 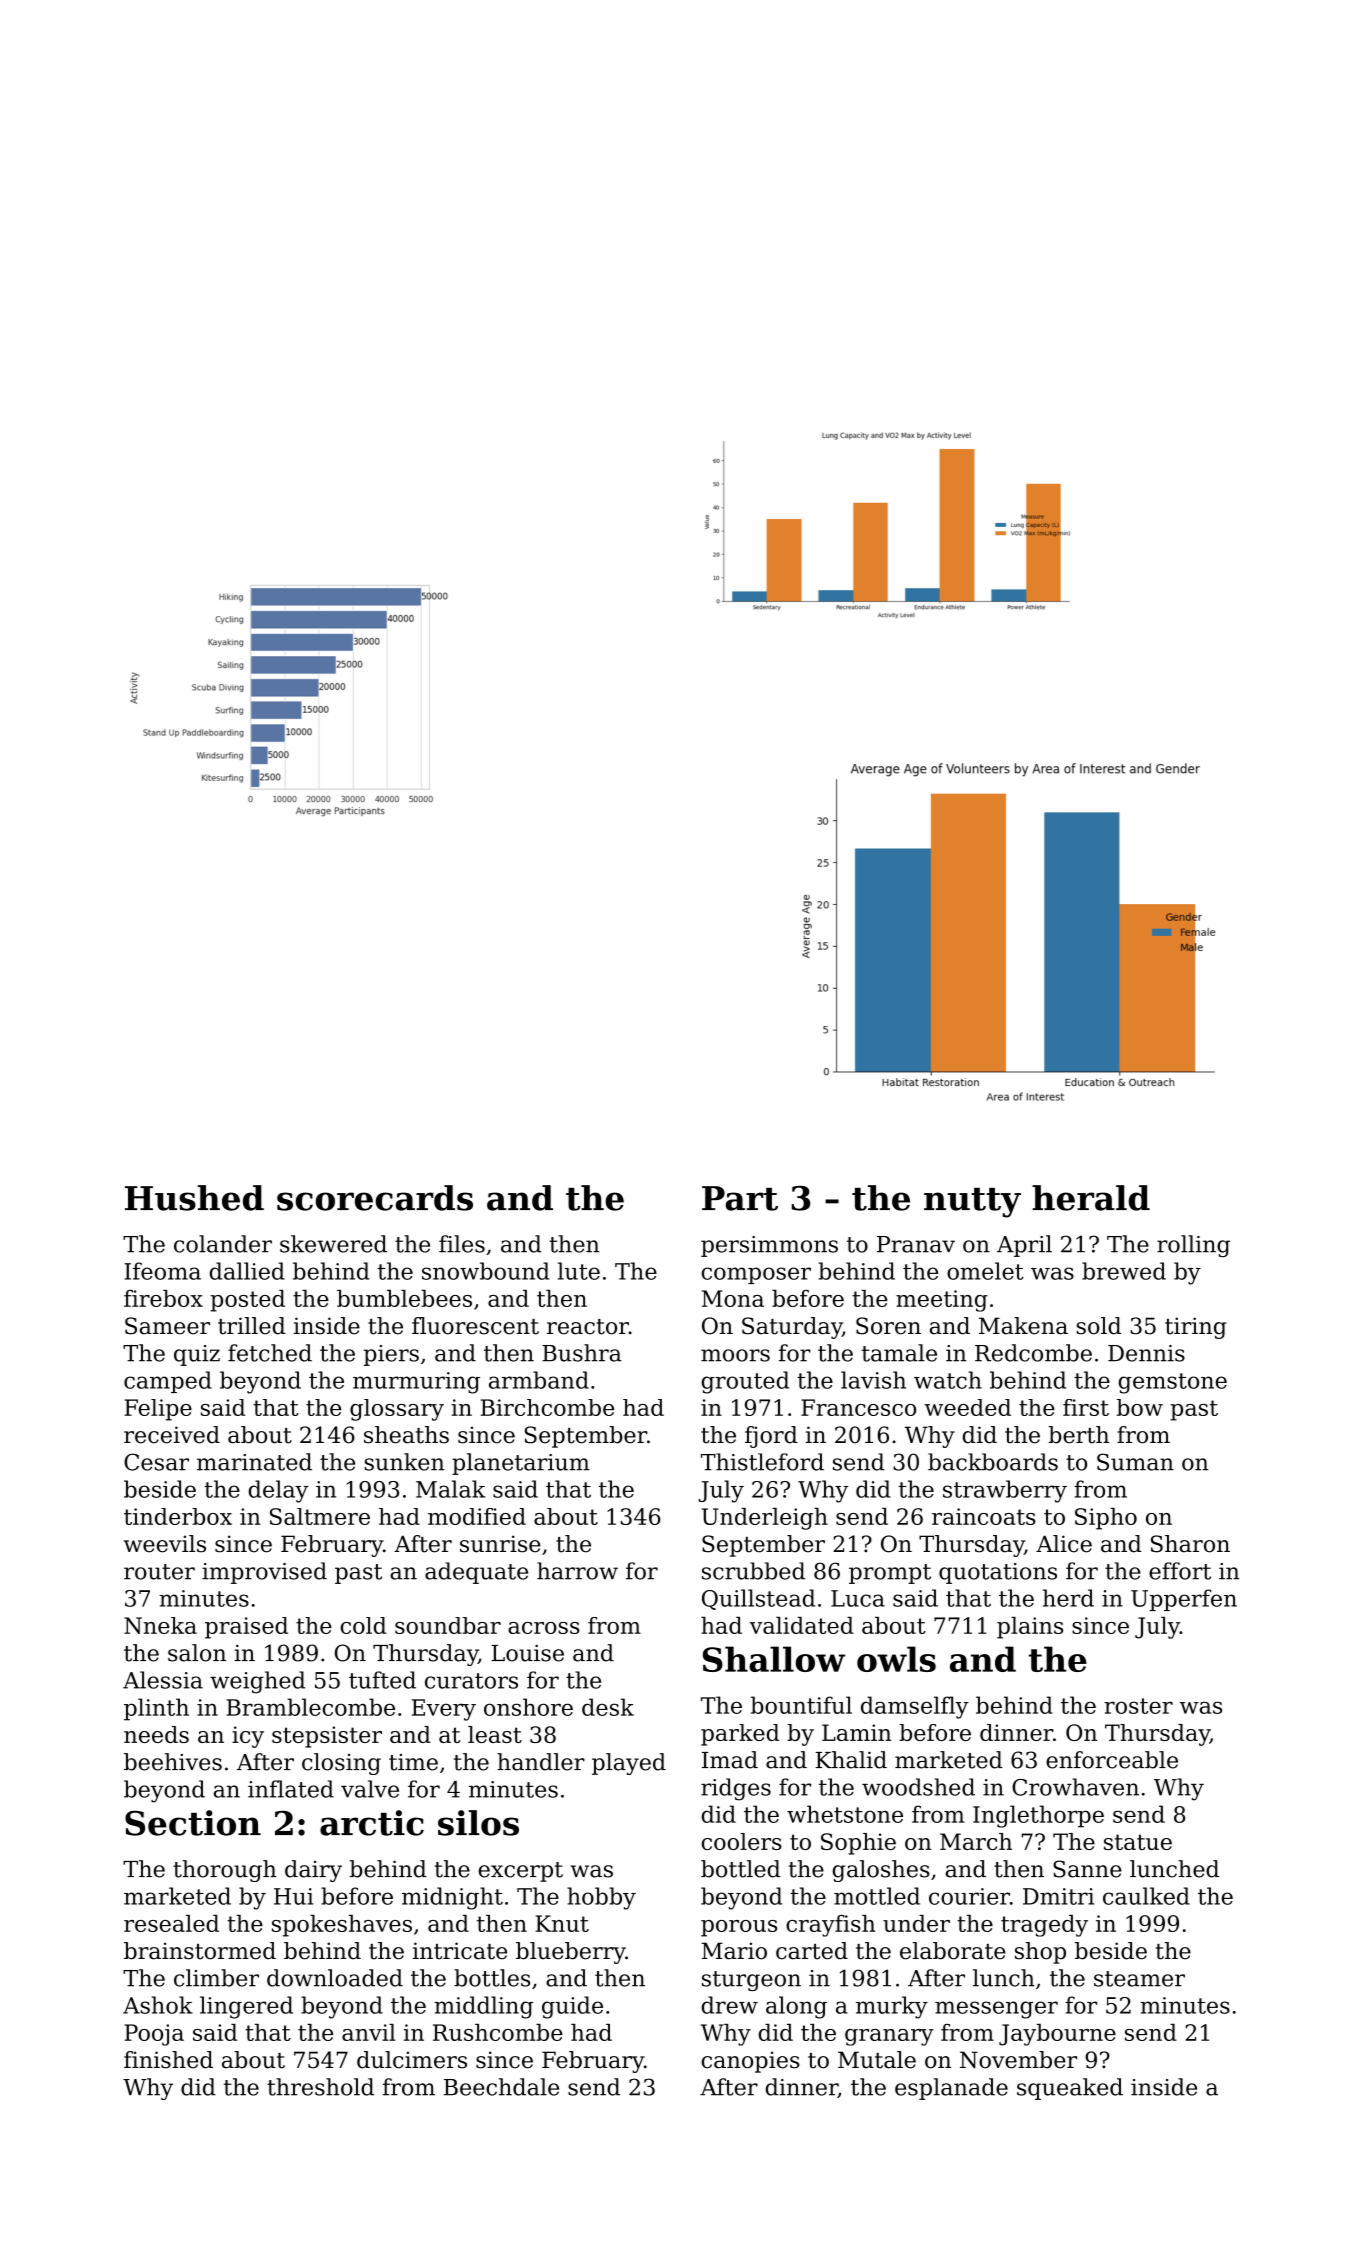 I want to click on porous, so click(x=739, y=1928).
